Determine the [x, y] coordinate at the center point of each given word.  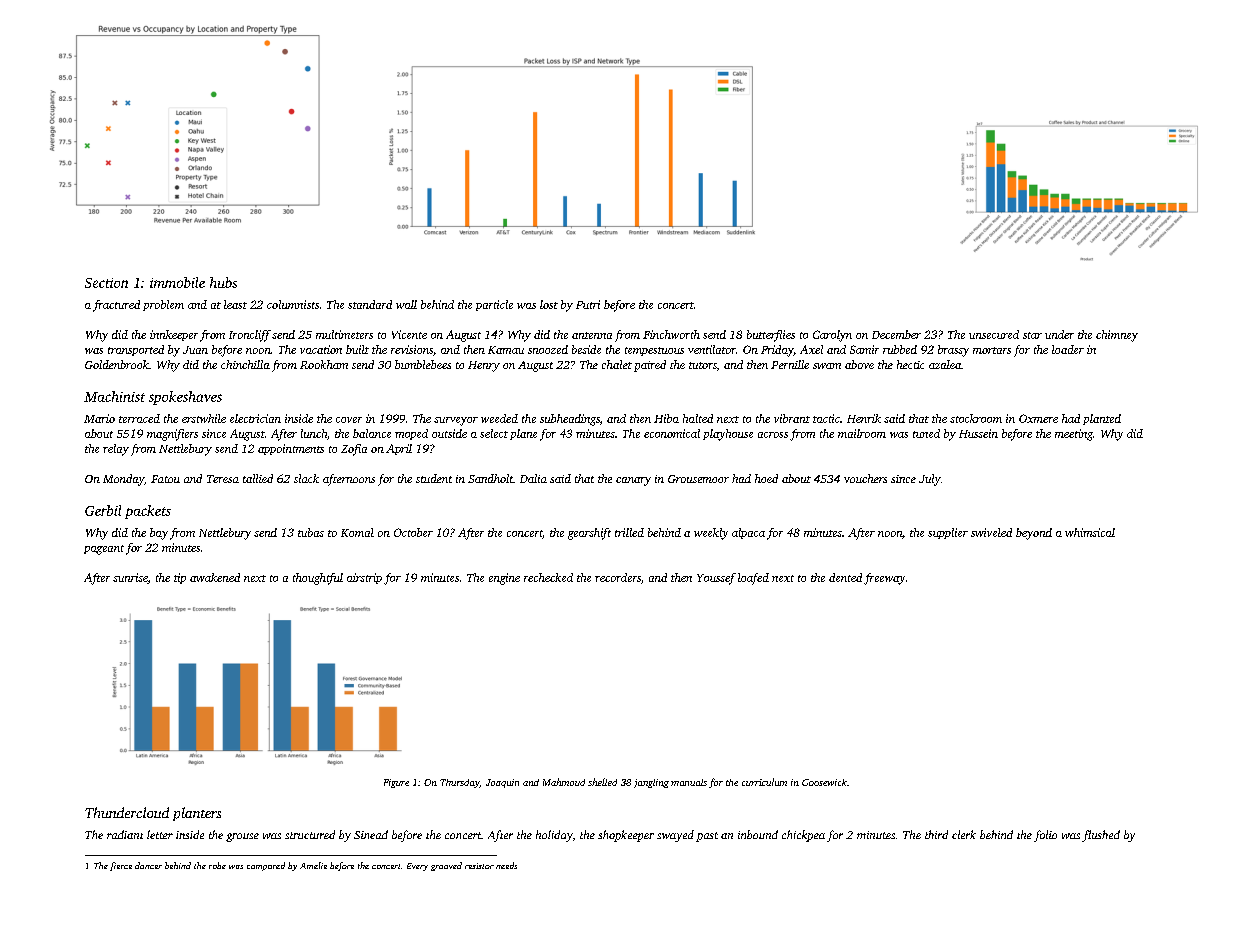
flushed [1101, 836]
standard [370, 304]
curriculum [764, 782]
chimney [1117, 336]
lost [549, 304]
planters [197, 814]
